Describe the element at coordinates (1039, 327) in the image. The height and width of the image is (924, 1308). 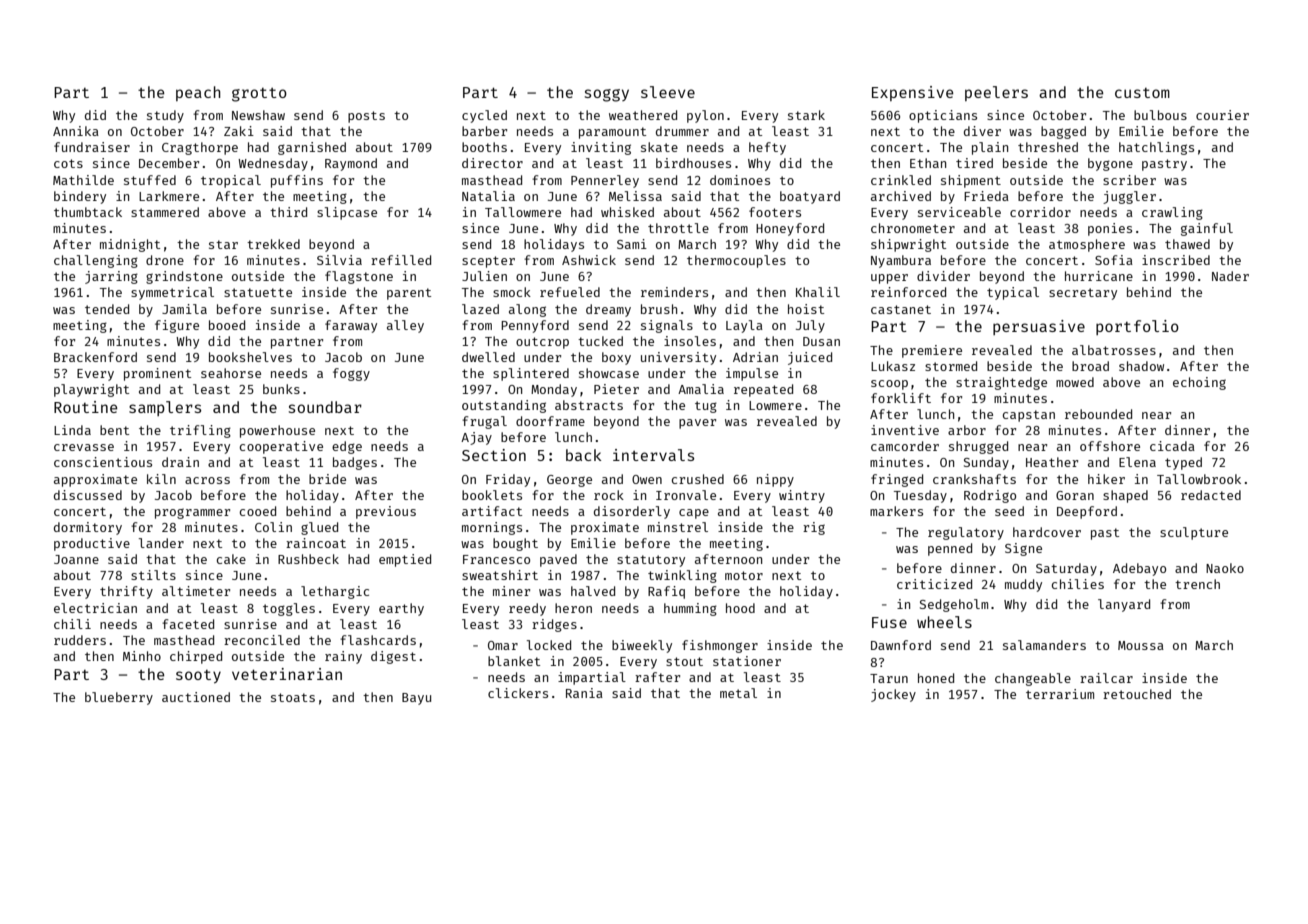
I see `persuasive` at that location.
